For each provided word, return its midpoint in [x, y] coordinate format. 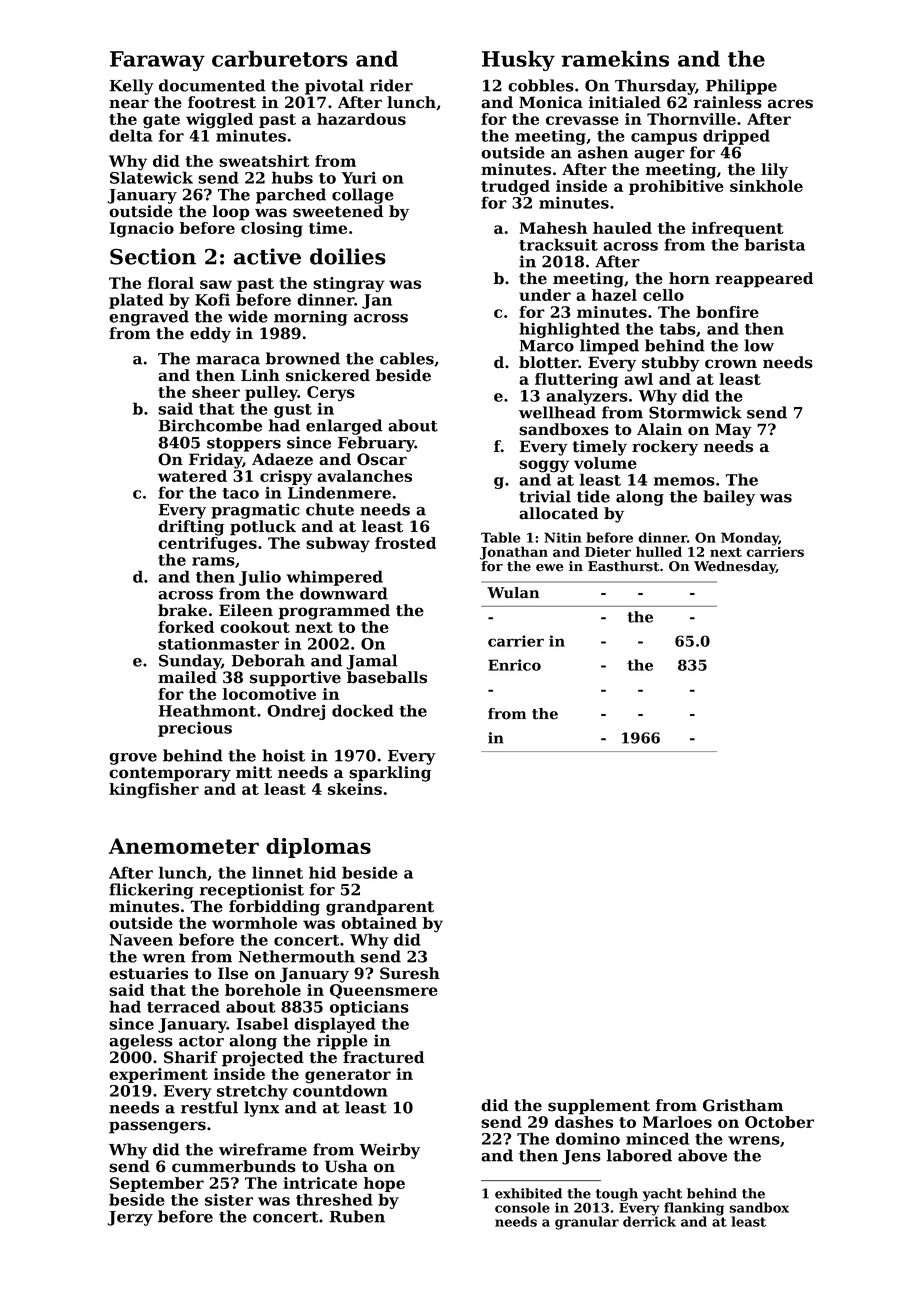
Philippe [741, 87]
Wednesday [735, 567]
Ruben [357, 1216]
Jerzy [130, 1218]
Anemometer [184, 846]
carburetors [280, 58]
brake [182, 610]
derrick [649, 1221]
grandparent [380, 908]
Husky [518, 60]
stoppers [244, 444]
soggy [544, 466]
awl [638, 379]
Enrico [514, 665]
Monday [750, 539]
